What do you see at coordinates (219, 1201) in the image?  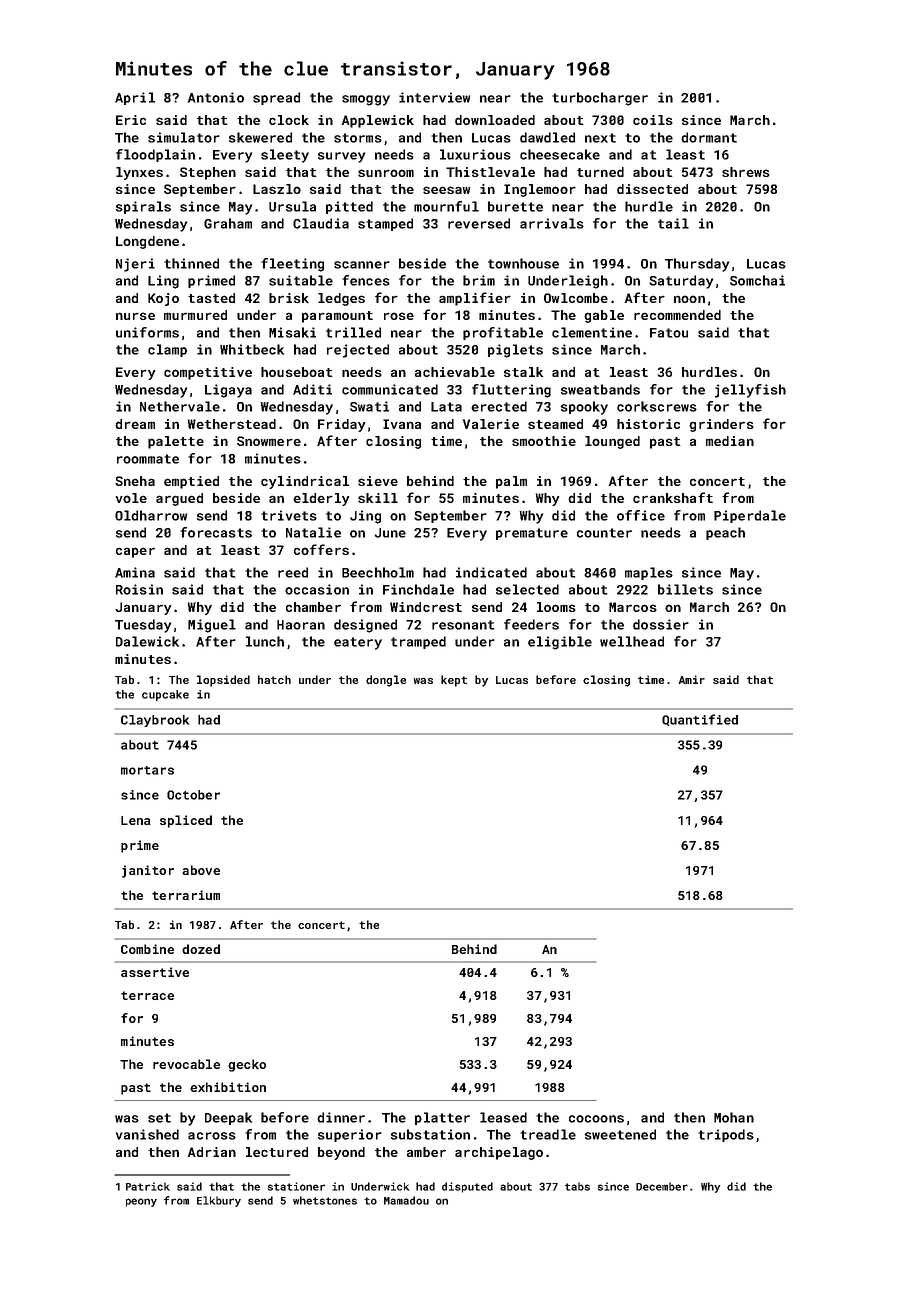 I see `Elkbury` at bounding box center [219, 1201].
